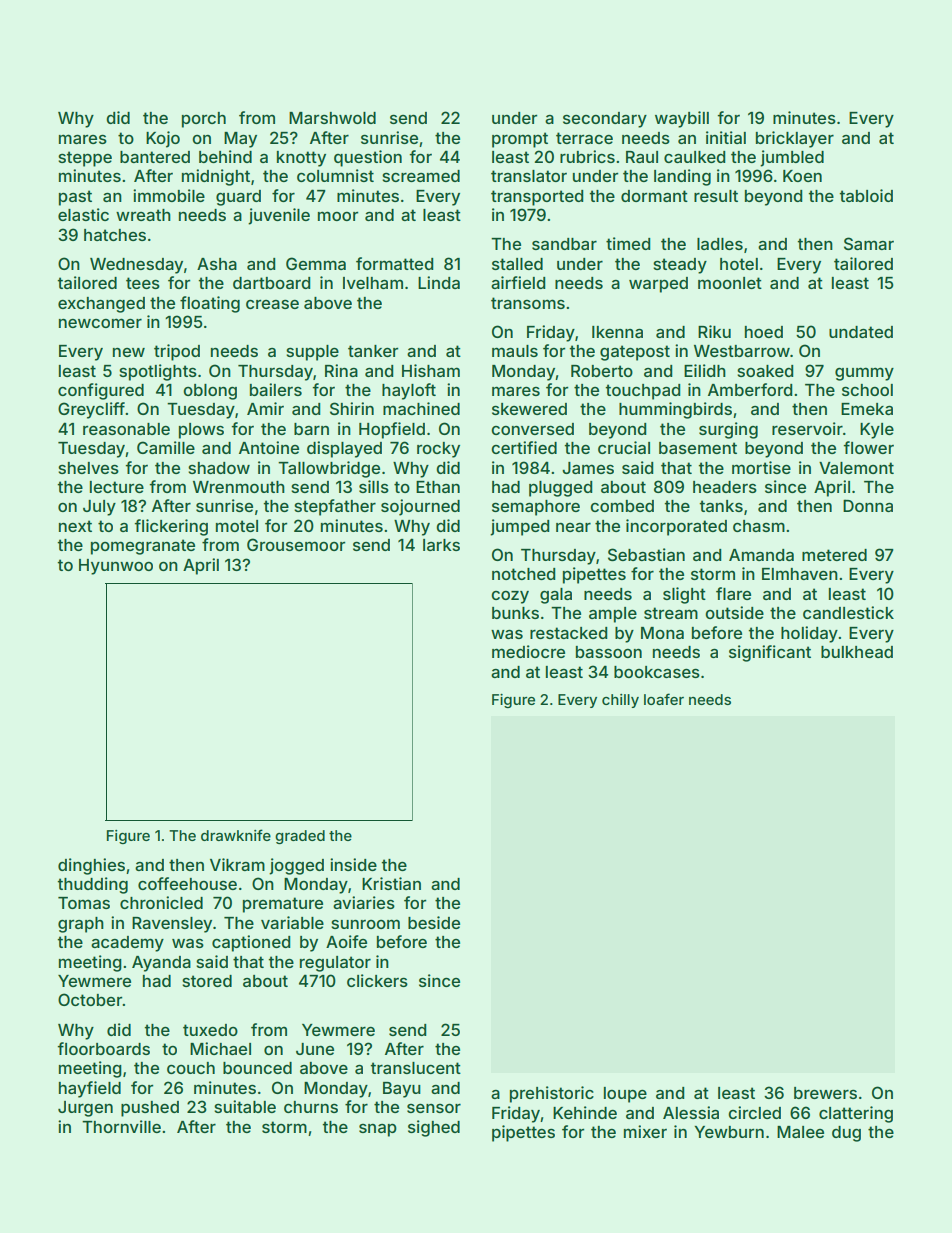 The width and height of the page is (952, 1233). What do you see at coordinates (520, 140) in the page?
I see `prompt` at bounding box center [520, 140].
